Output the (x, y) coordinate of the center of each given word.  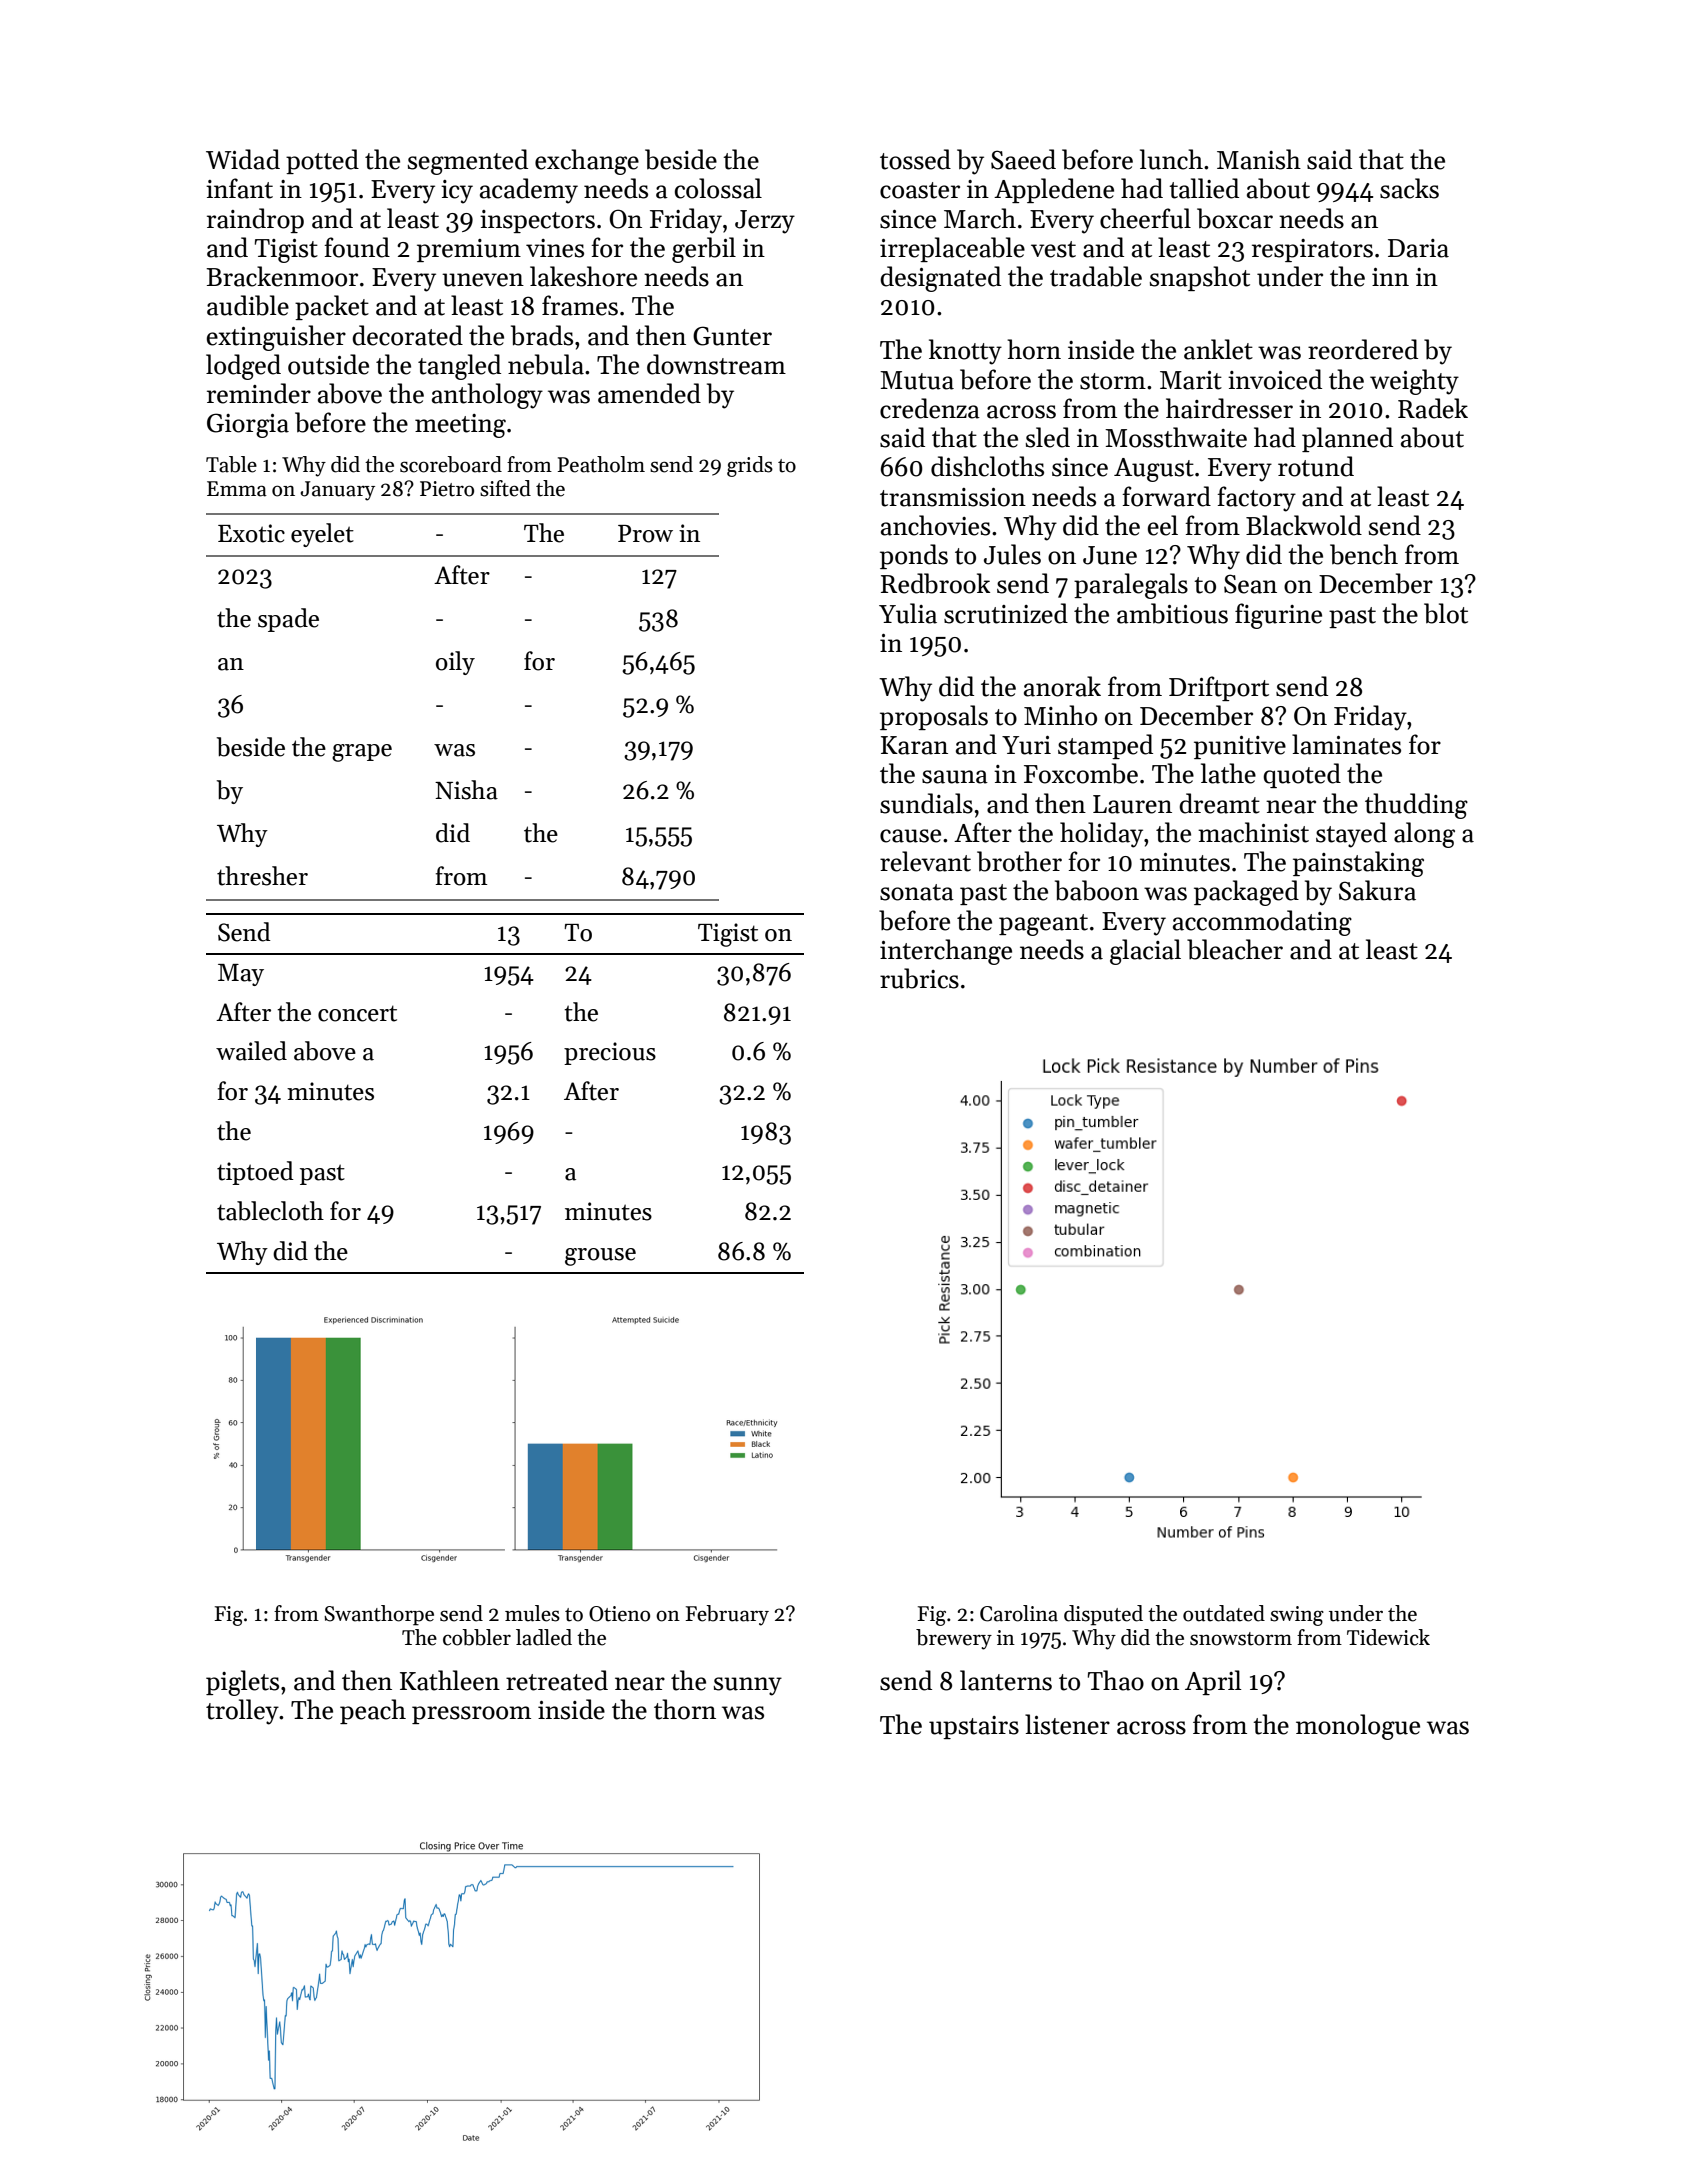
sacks (1409, 188)
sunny (748, 1686)
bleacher (1235, 949)
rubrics (919, 978)
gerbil (704, 250)
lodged (243, 367)
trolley (242, 1712)
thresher (262, 876)
